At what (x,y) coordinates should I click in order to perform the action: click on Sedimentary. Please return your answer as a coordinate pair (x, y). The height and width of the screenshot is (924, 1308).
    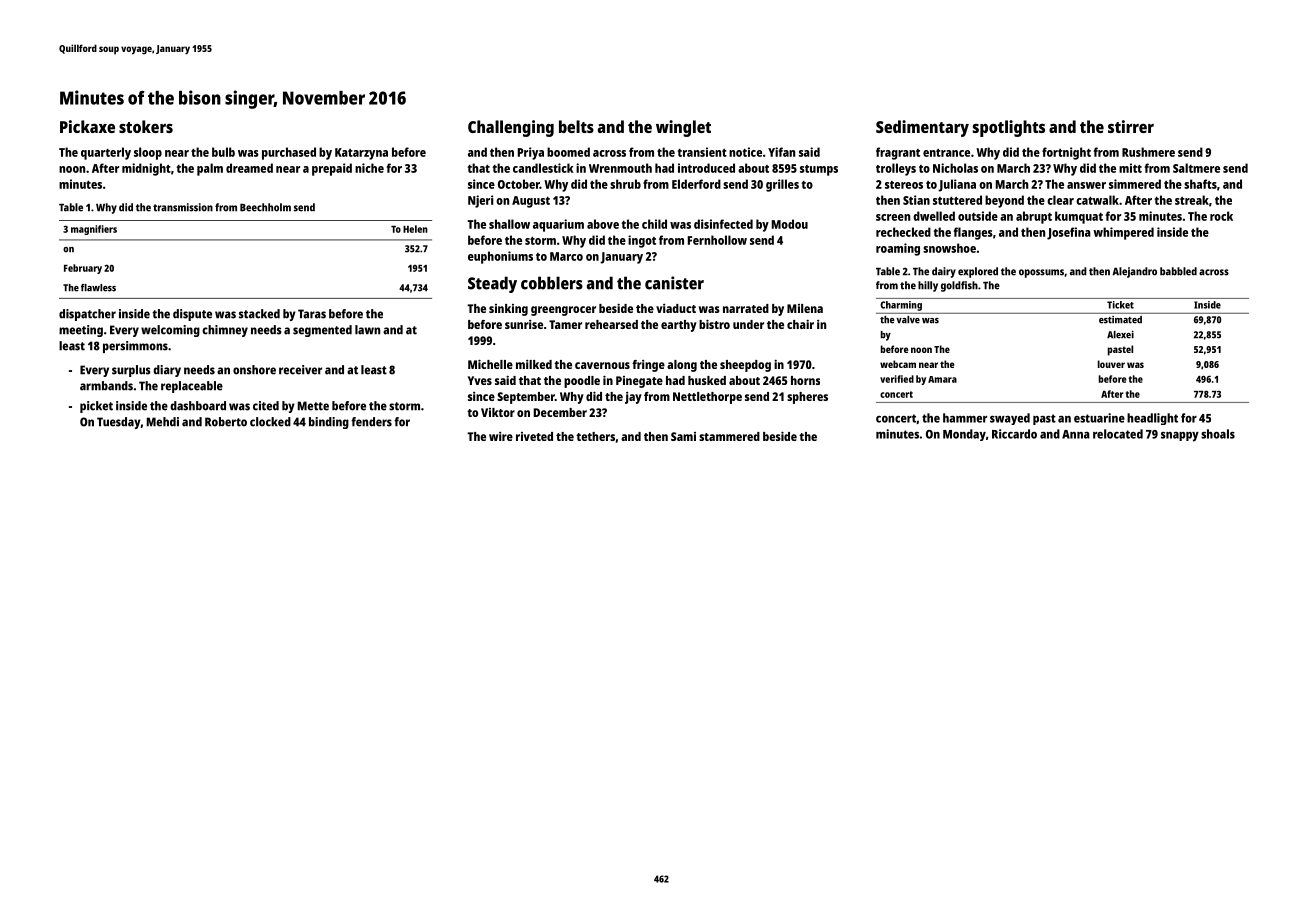
    Looking at the image, I should click on (922, 128).
